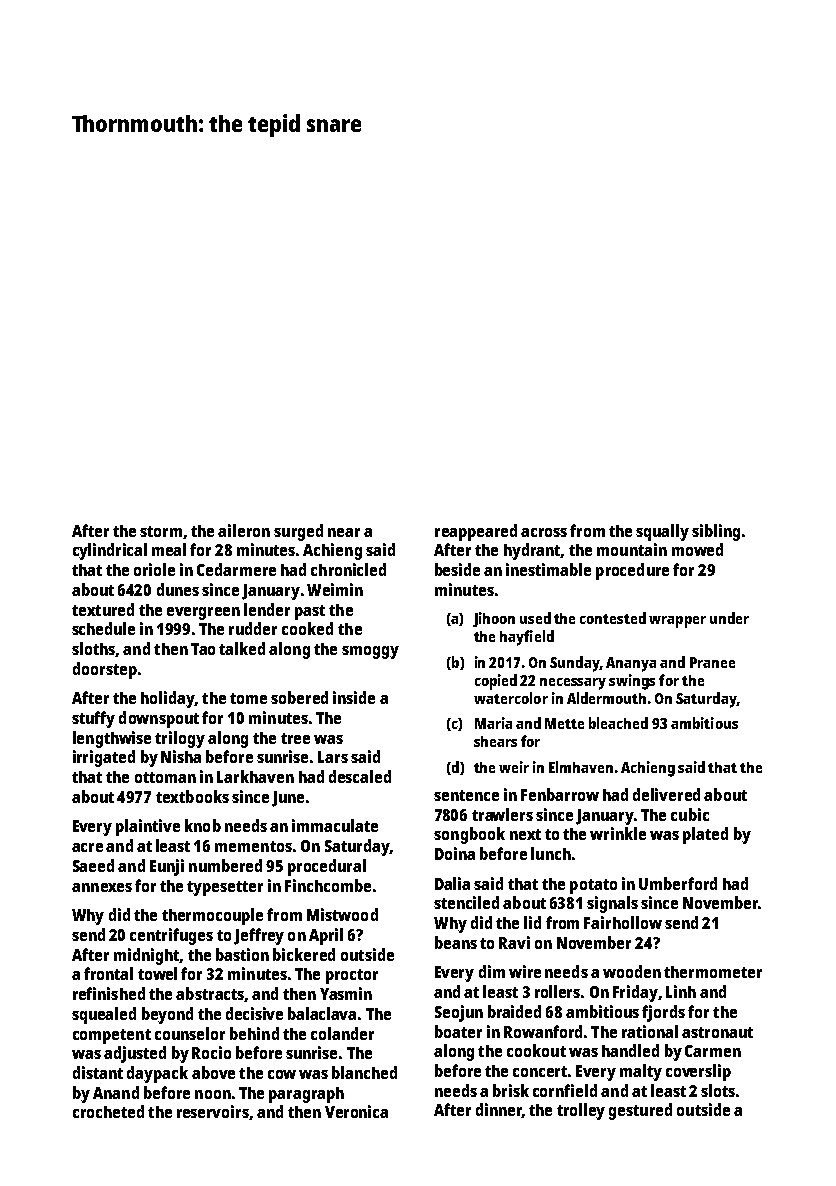  Describe the element at coordinates (457, 569) in the screenshot. I see `beside` at that location.
